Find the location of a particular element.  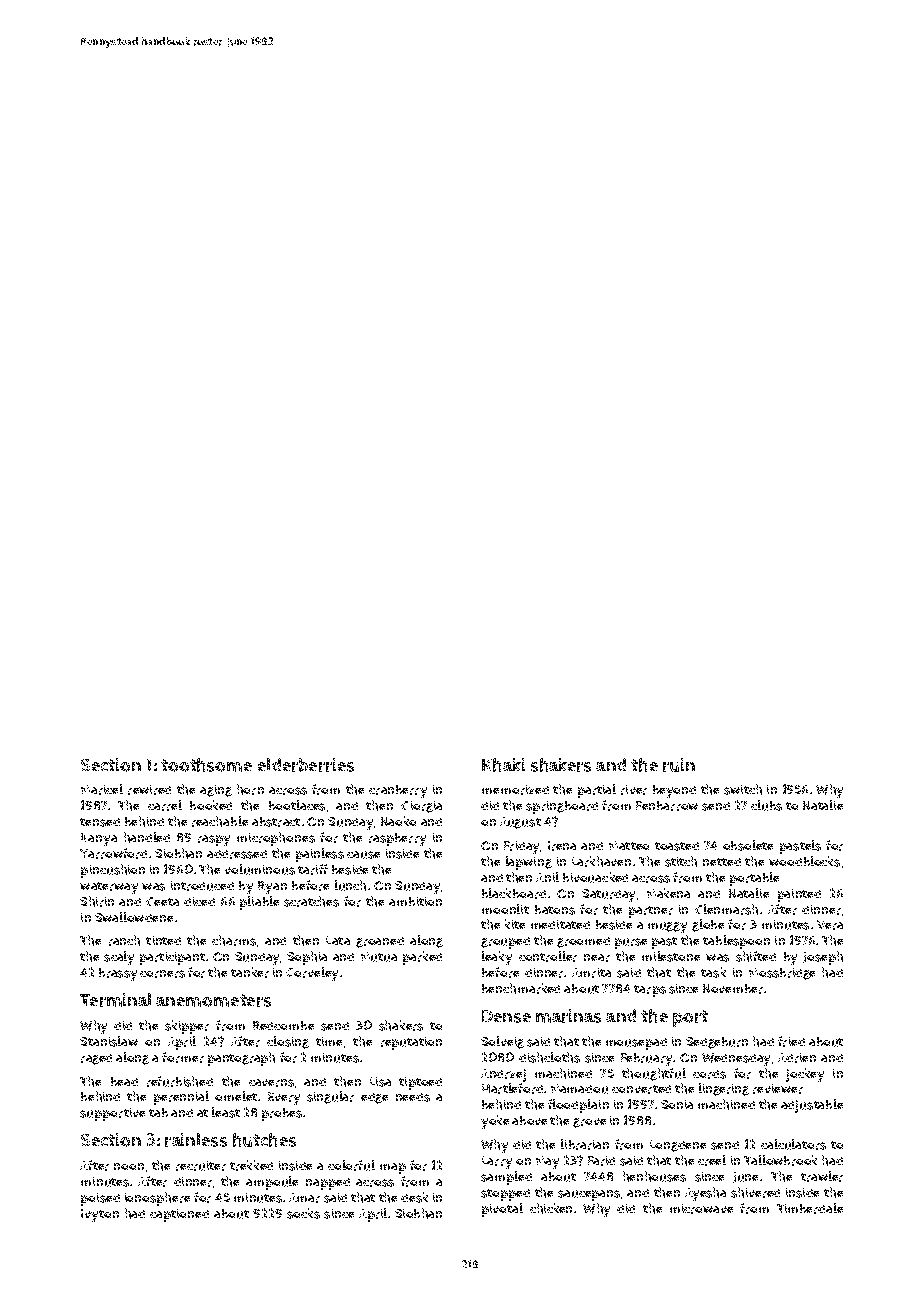

pincushion is located at coordinates (113, 871).
